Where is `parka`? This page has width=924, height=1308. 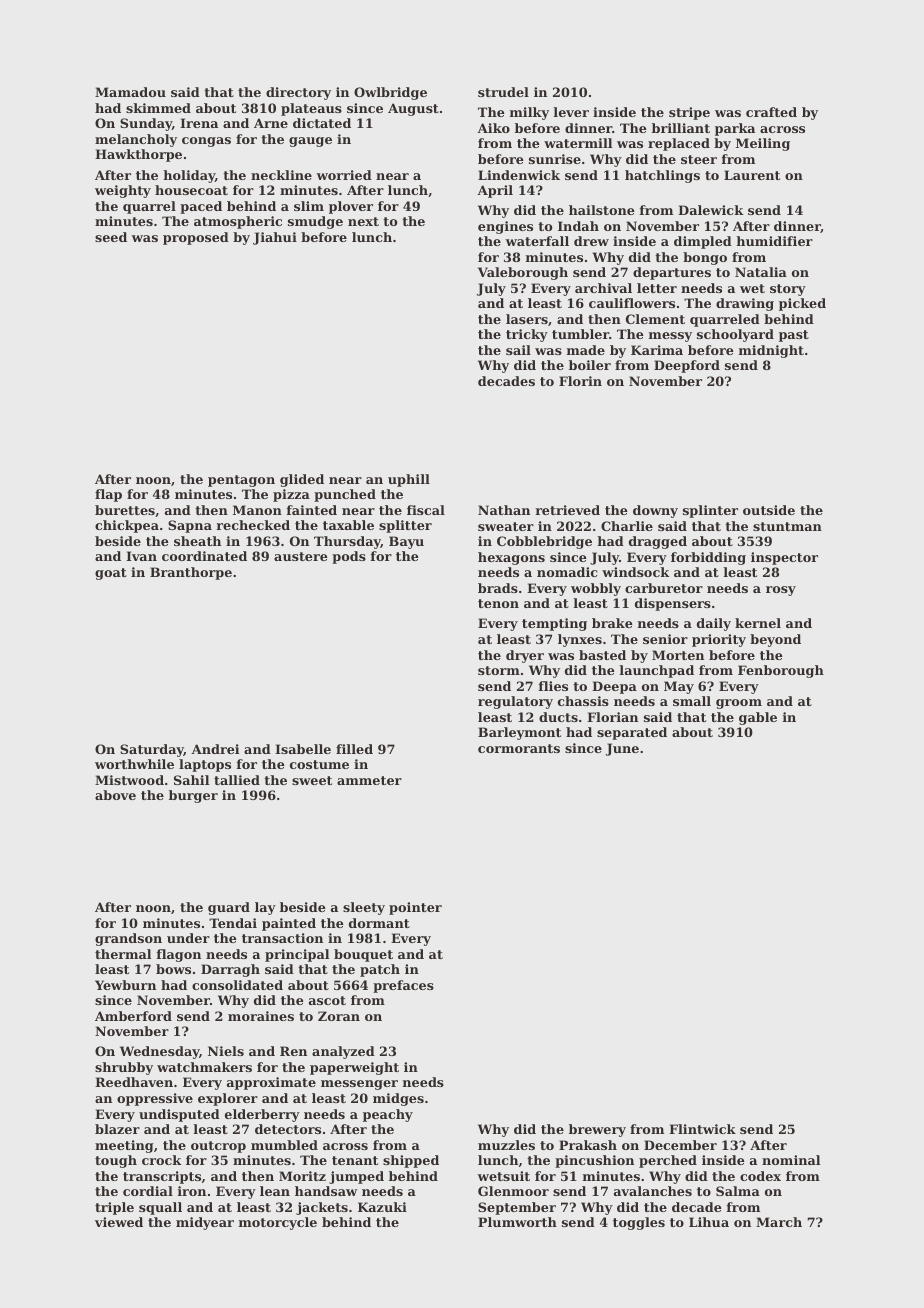 parka is located at coordinates (735, 129).
